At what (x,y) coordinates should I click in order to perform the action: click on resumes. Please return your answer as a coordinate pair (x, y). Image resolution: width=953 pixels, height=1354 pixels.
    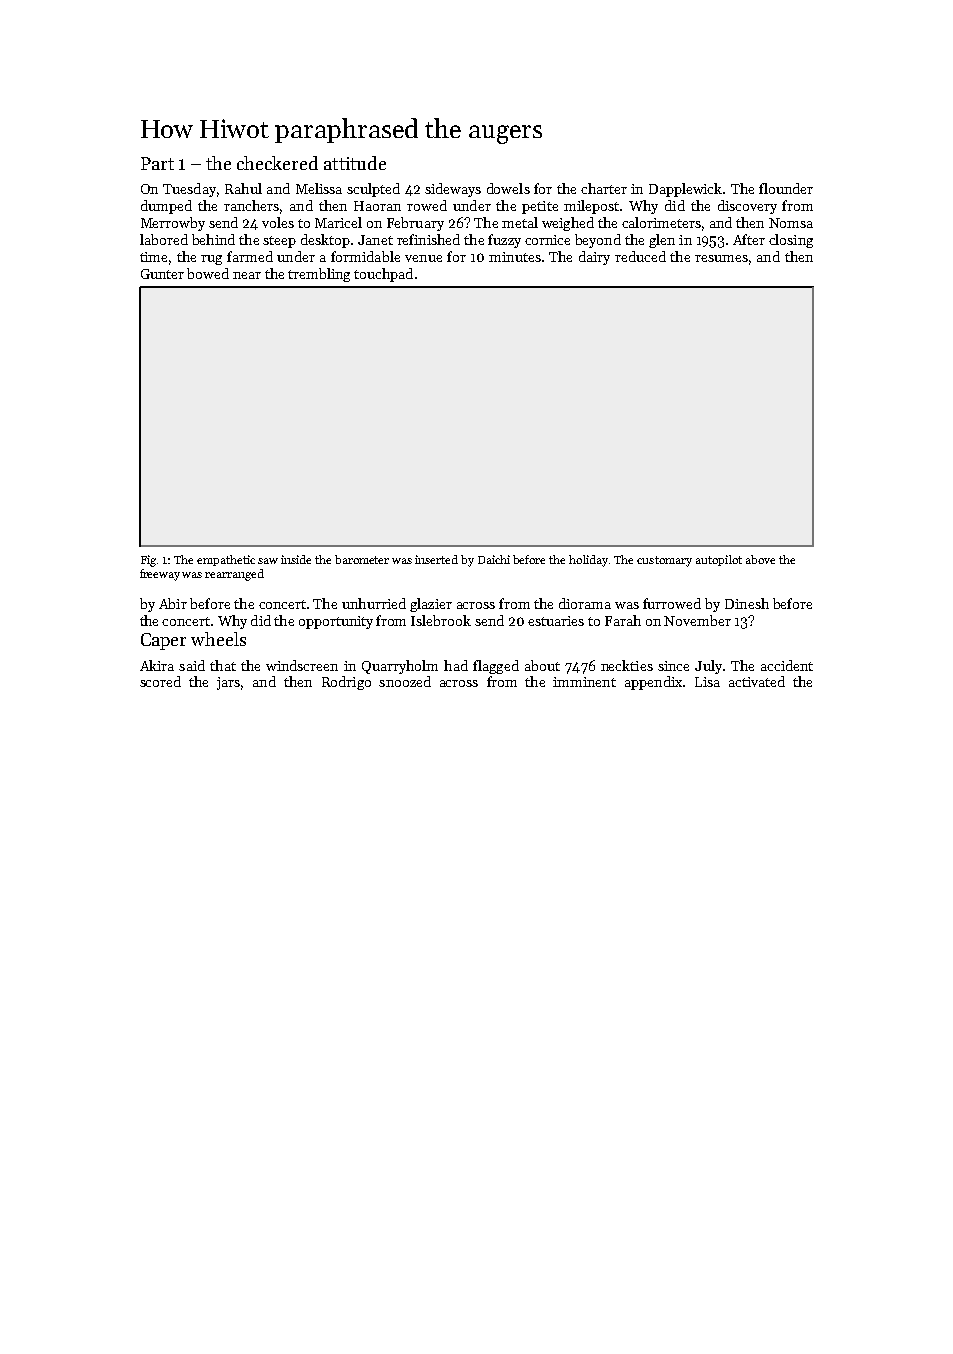
    Looking at the image, I should click on (721, 258).
